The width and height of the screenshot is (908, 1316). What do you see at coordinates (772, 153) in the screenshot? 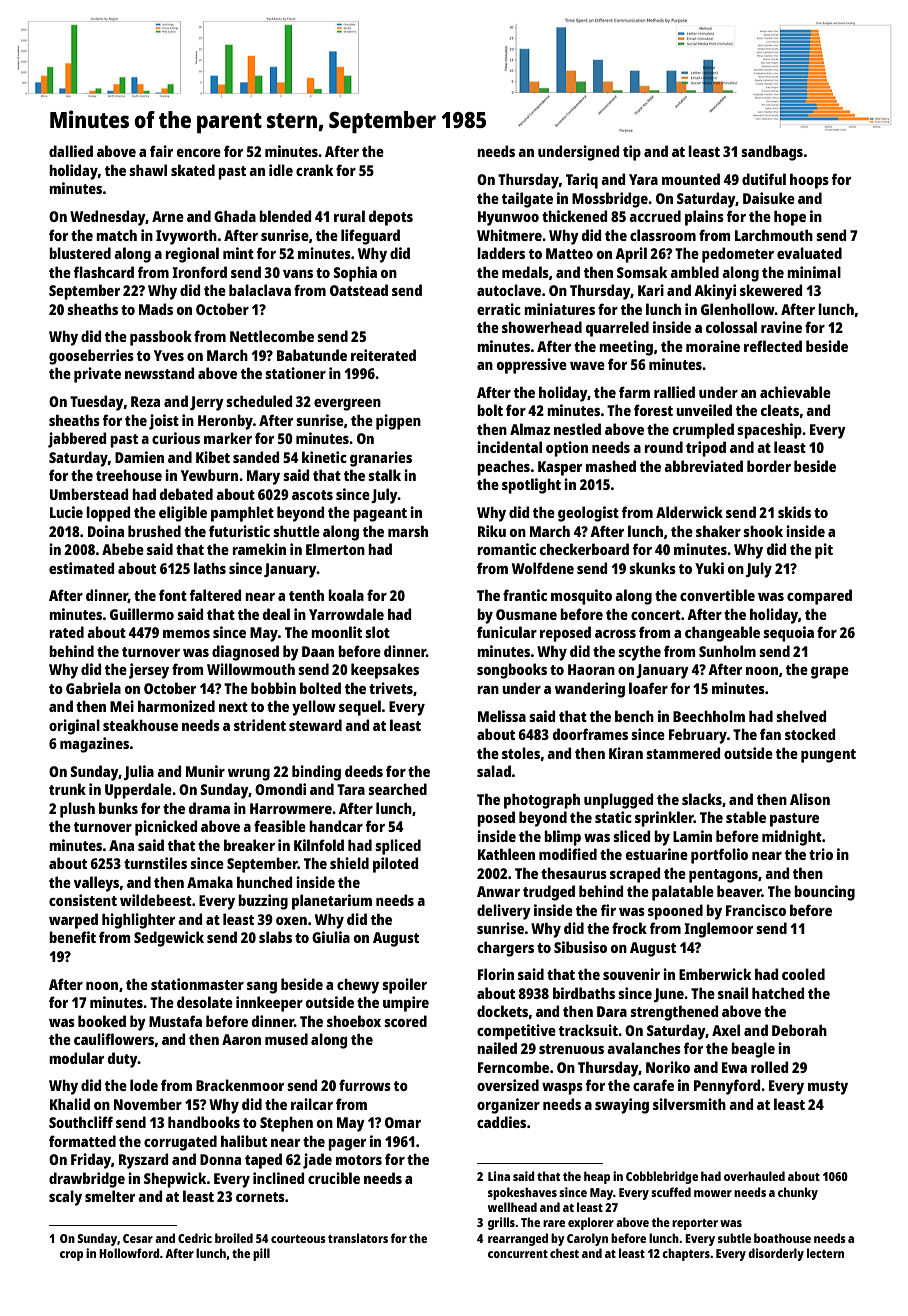
I see `sandbags` at bounding box center [772, 153].
